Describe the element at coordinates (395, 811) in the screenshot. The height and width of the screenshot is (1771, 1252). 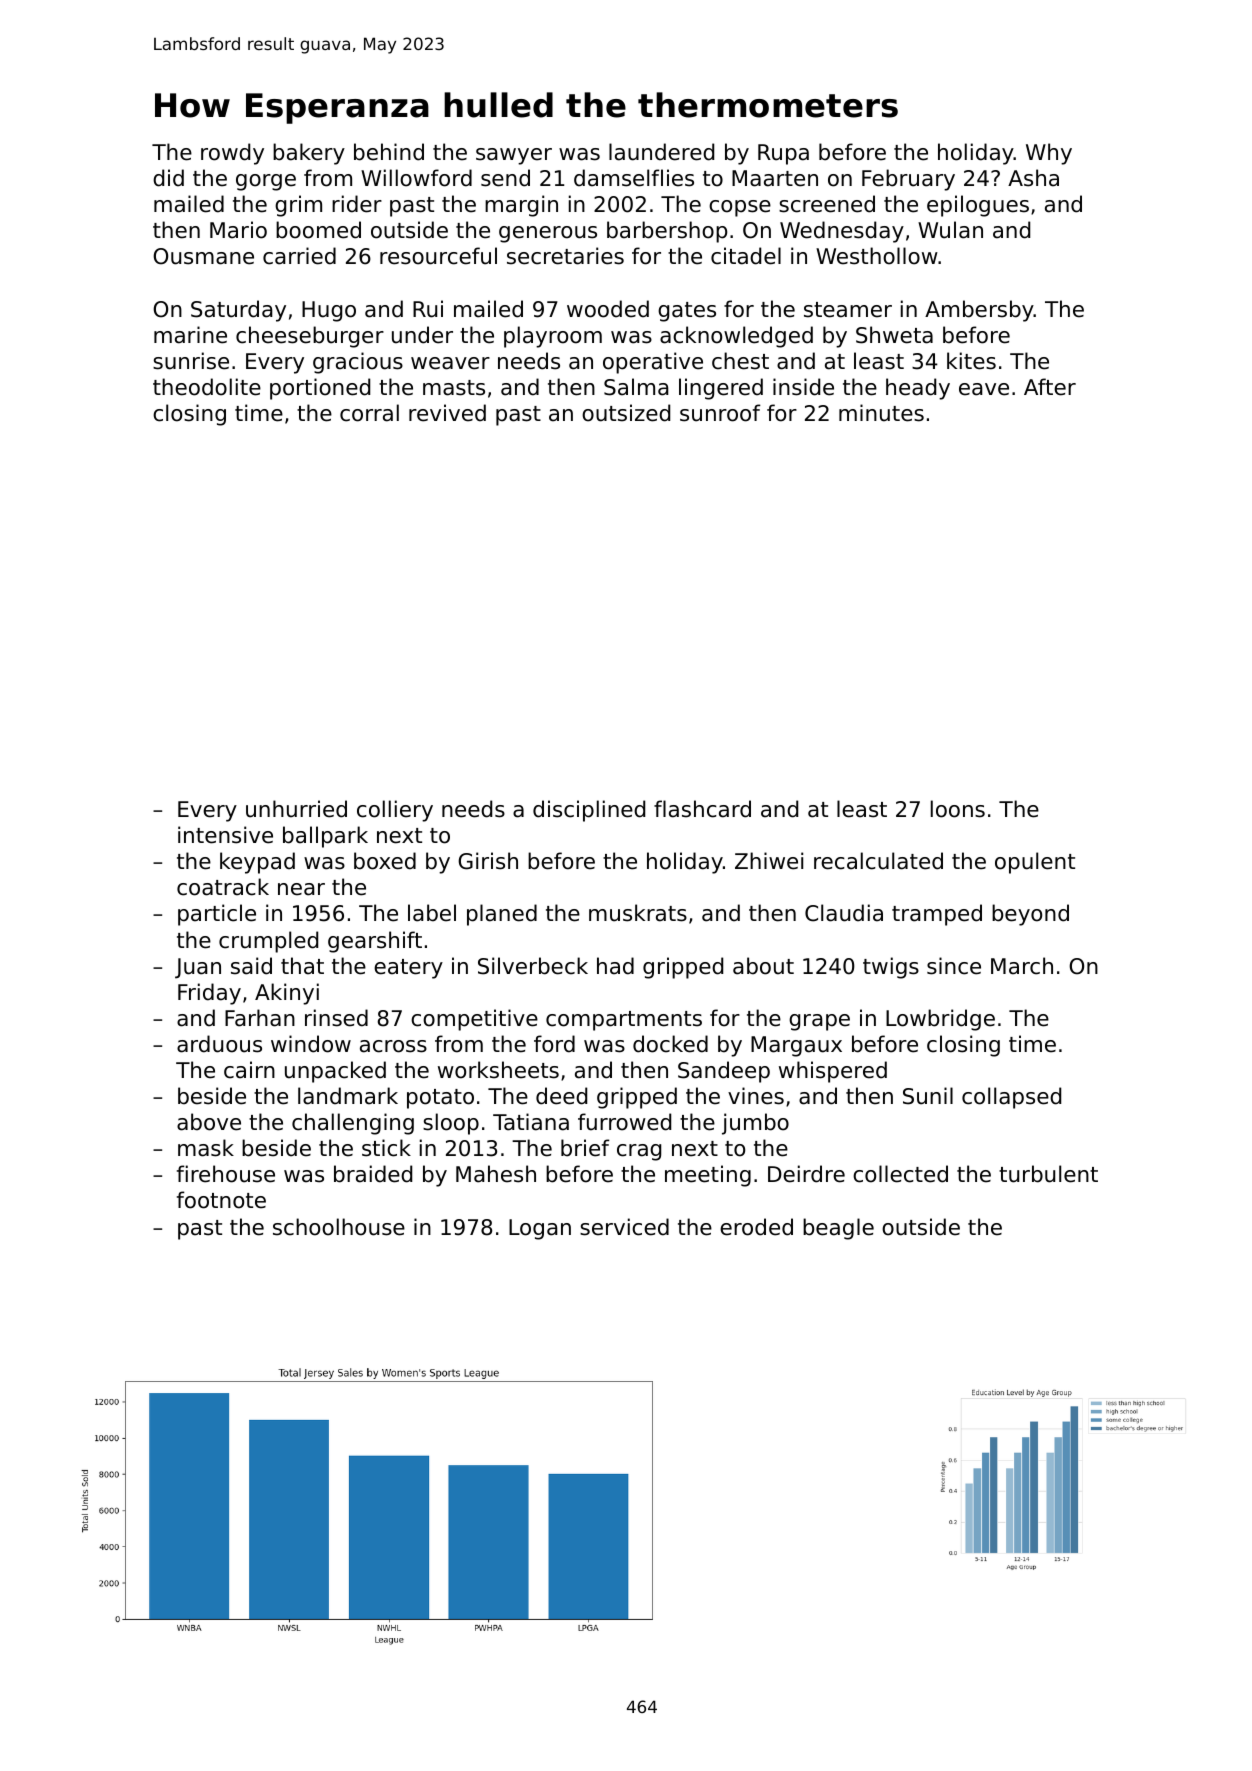
I see `colliery` at that location.
